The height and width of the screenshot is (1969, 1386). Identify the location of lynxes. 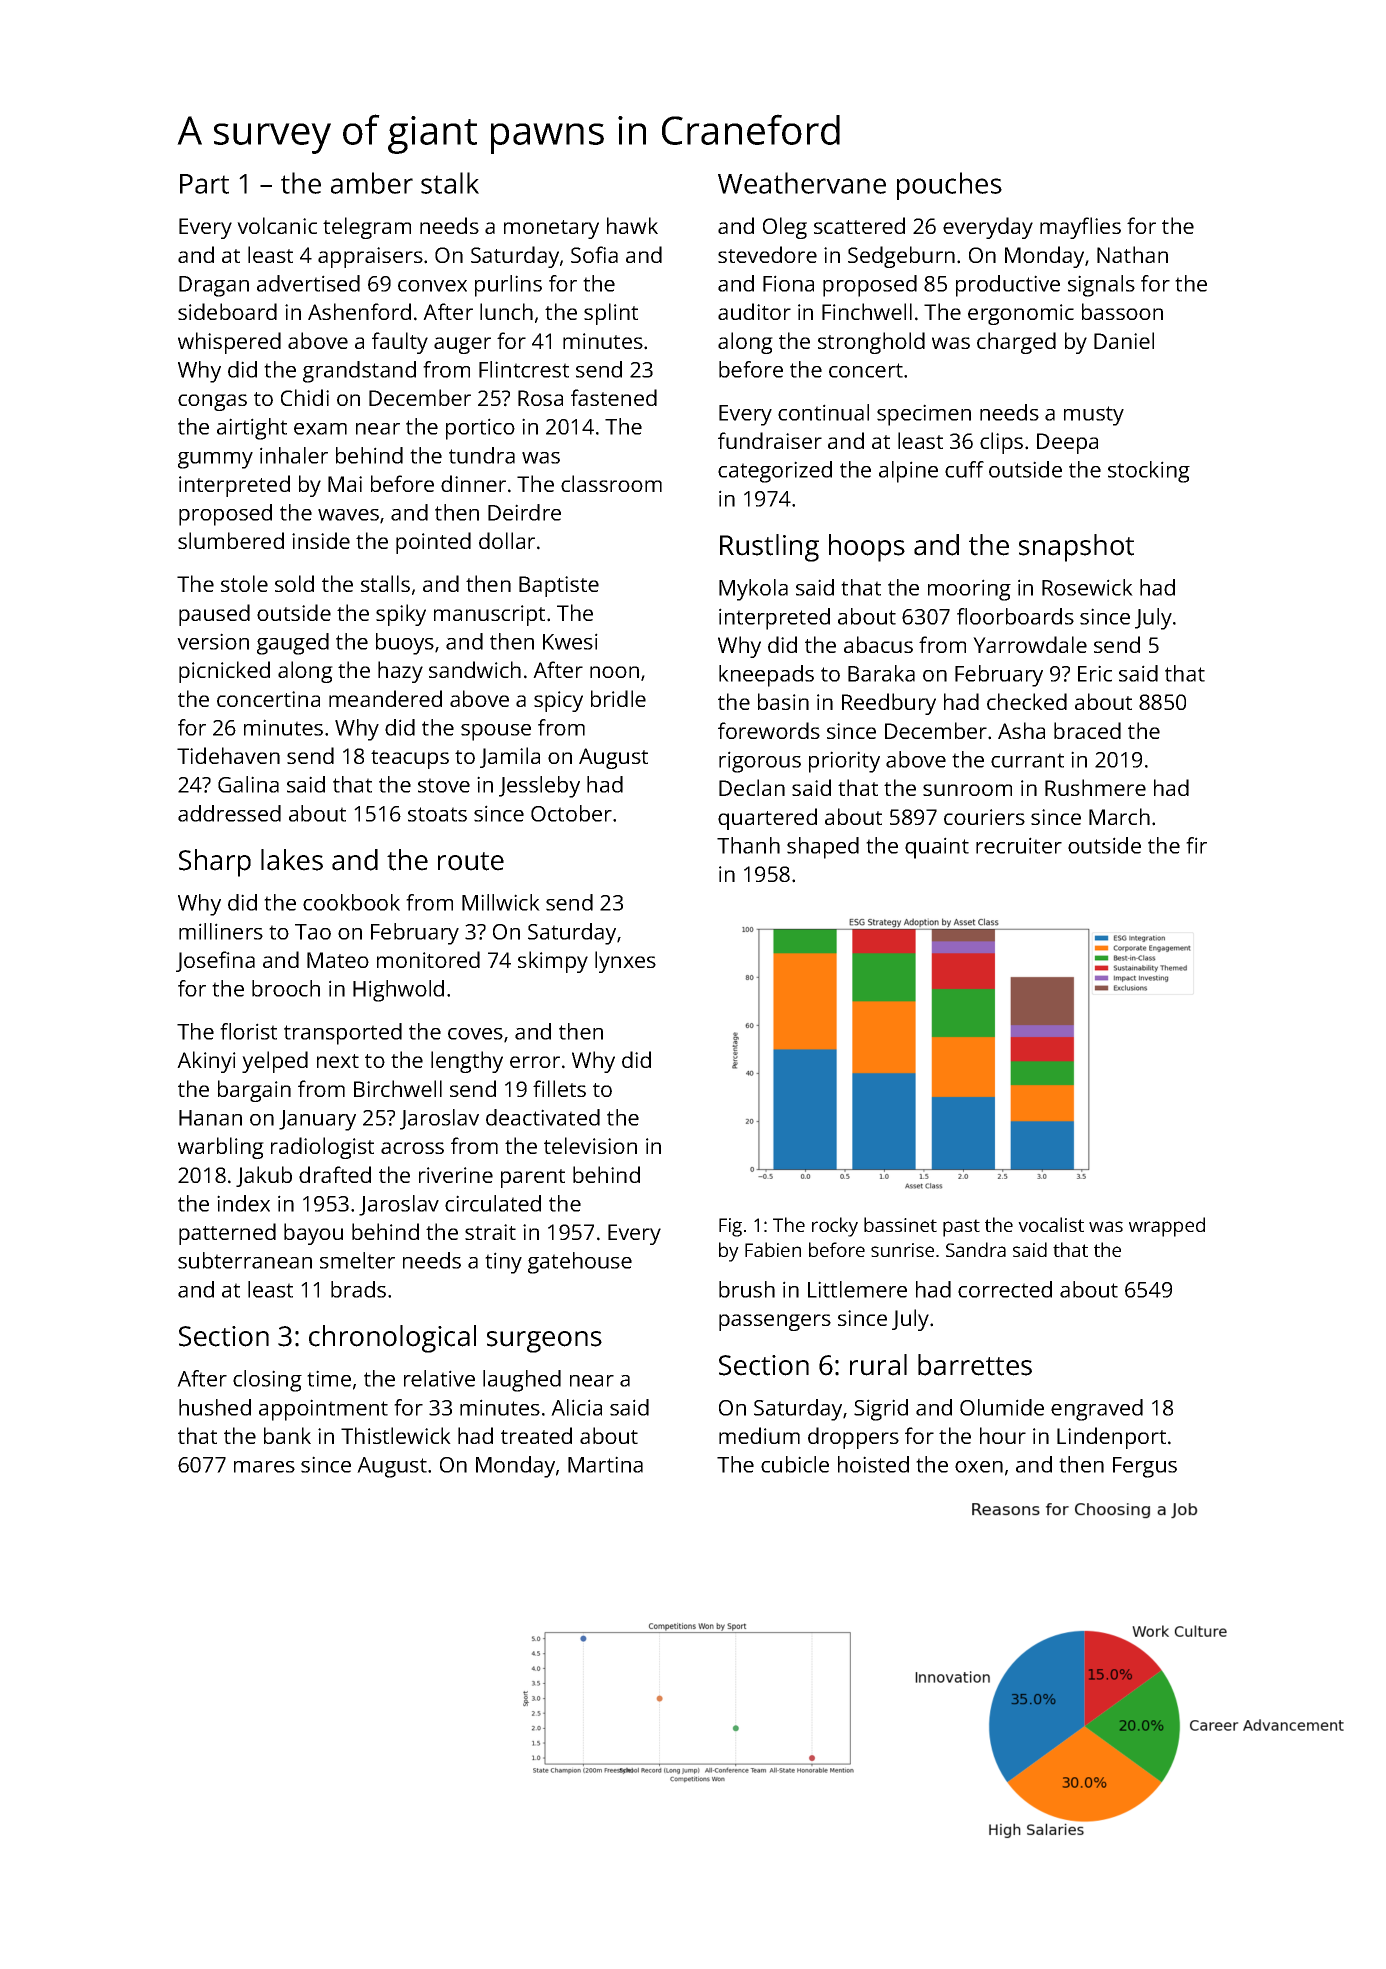
(625, 962).
